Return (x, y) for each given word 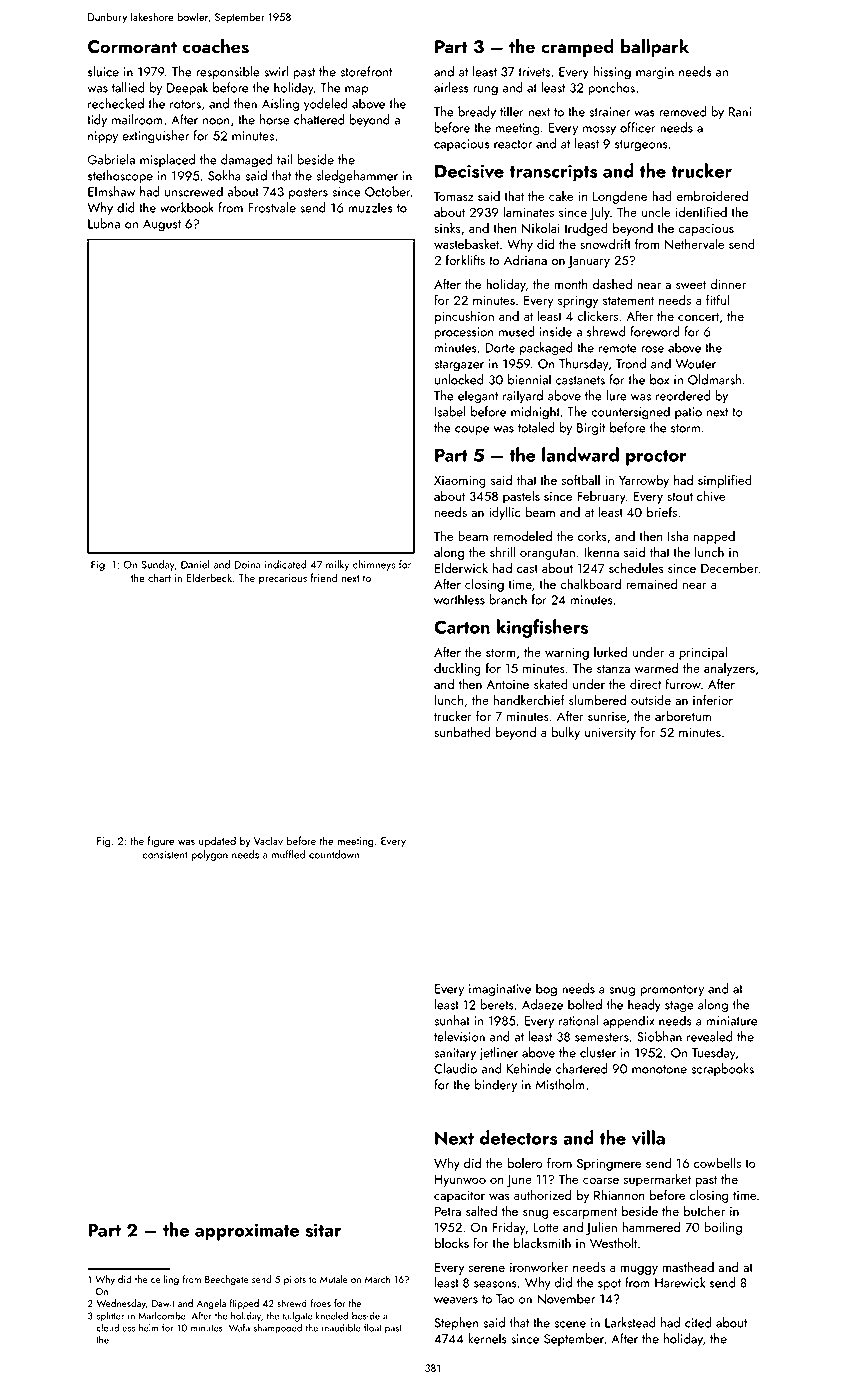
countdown (334, 854)
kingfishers (542, 628)
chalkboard (590, 583)
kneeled (332, 1316)
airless (451, 87)
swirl (276, 71)
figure (161, 842)
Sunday (158, 565)
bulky (565, 733)
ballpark (655, 48)
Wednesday (121, 1304)
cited (698, 1322)
